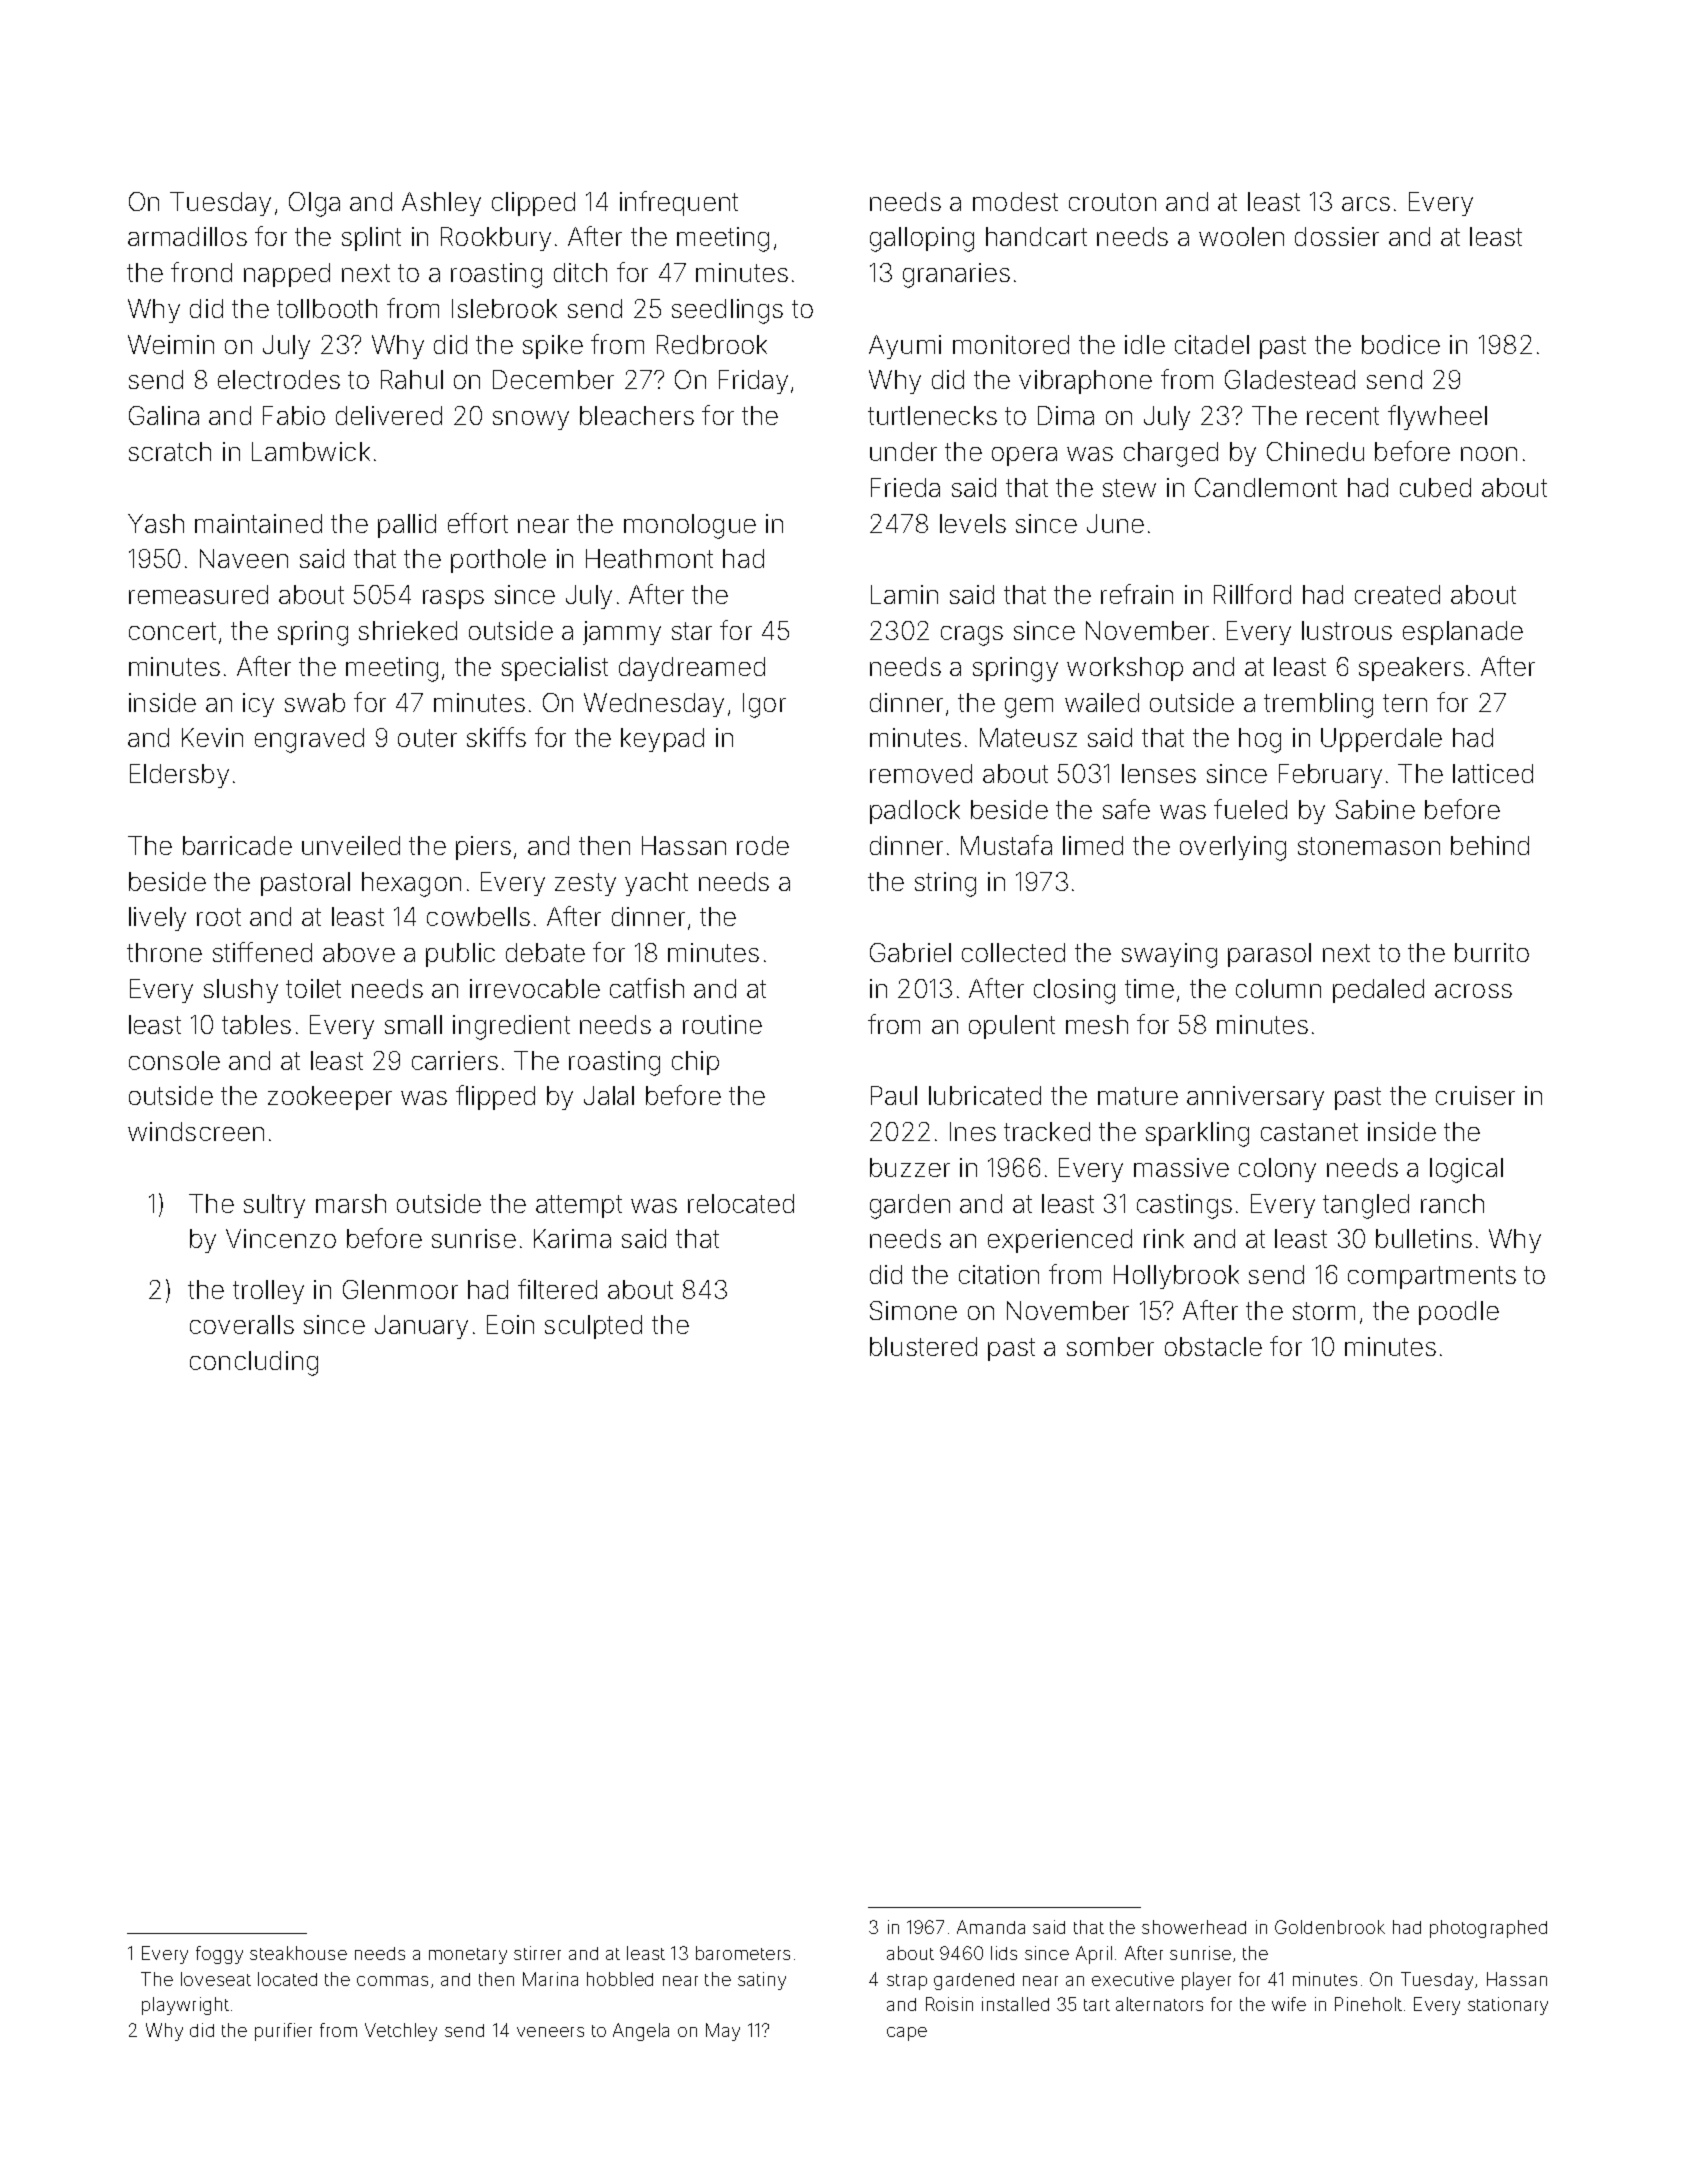 Image resolution: width=1683 pixels, height=2178 pixels. I want to click on modest, so click(1015, 201).
